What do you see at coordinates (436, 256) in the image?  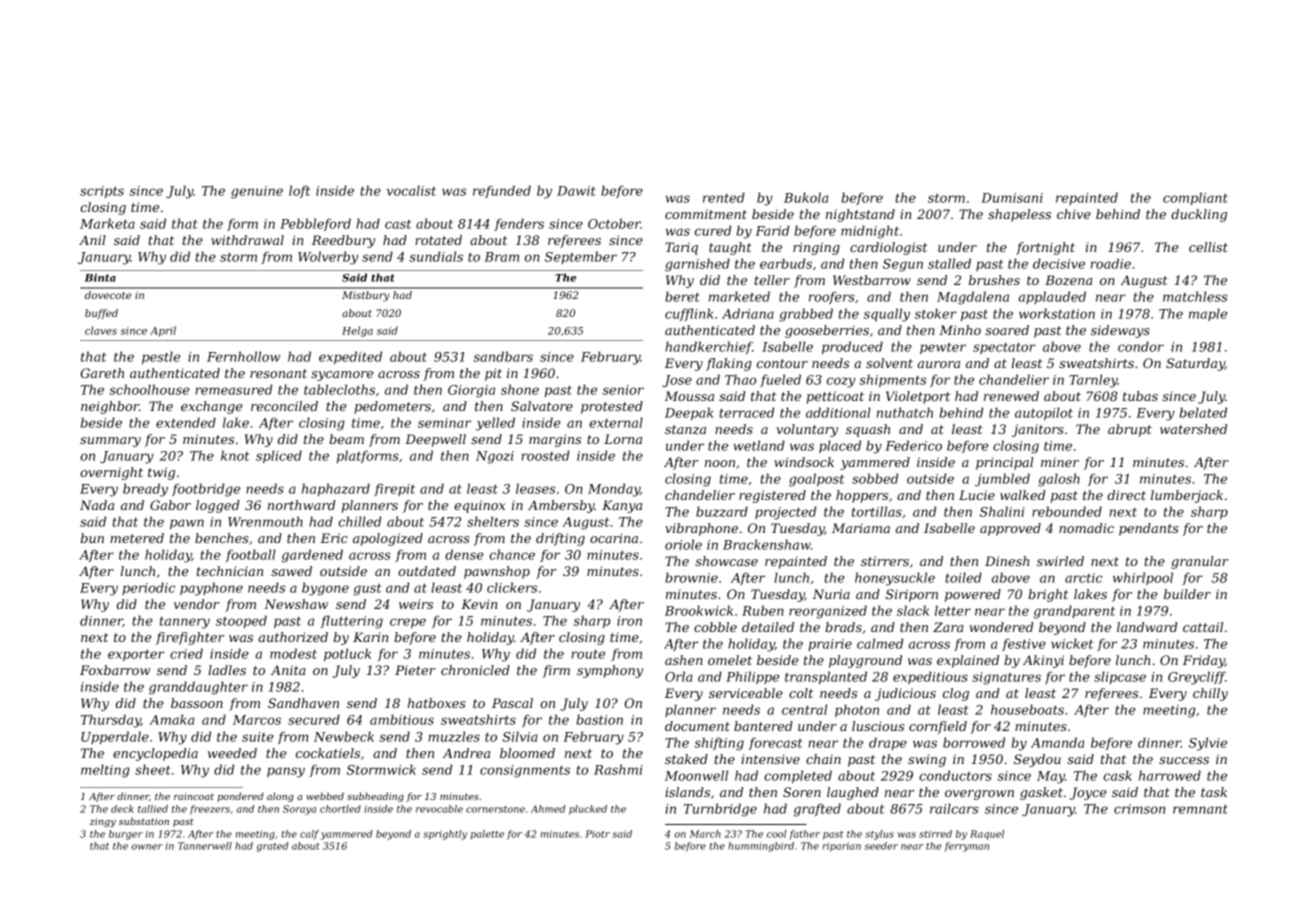 I see `sundials` at bounding box center [436, 256].
